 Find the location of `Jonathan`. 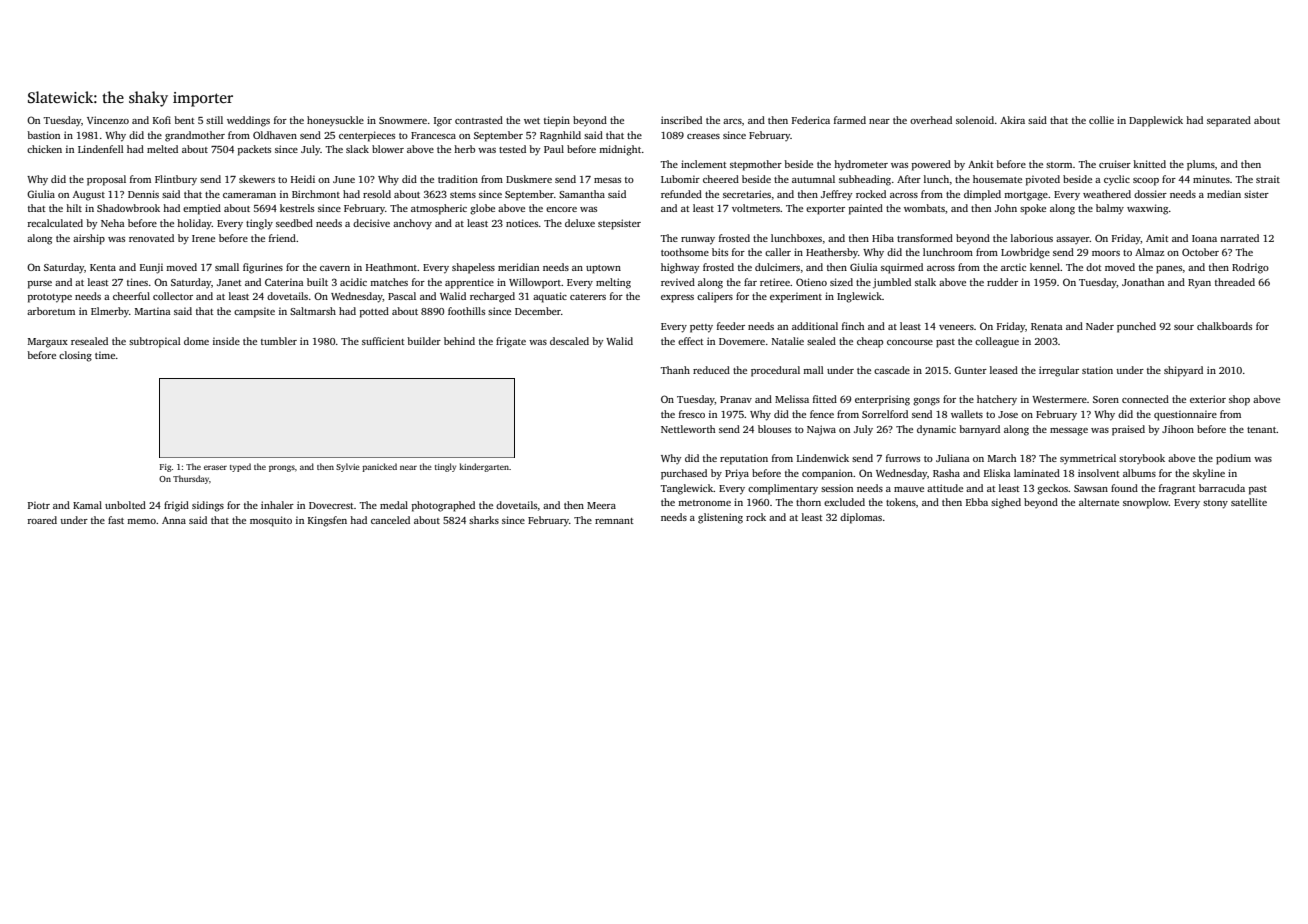

Jonathan is located at coordinates (1143, 282).
